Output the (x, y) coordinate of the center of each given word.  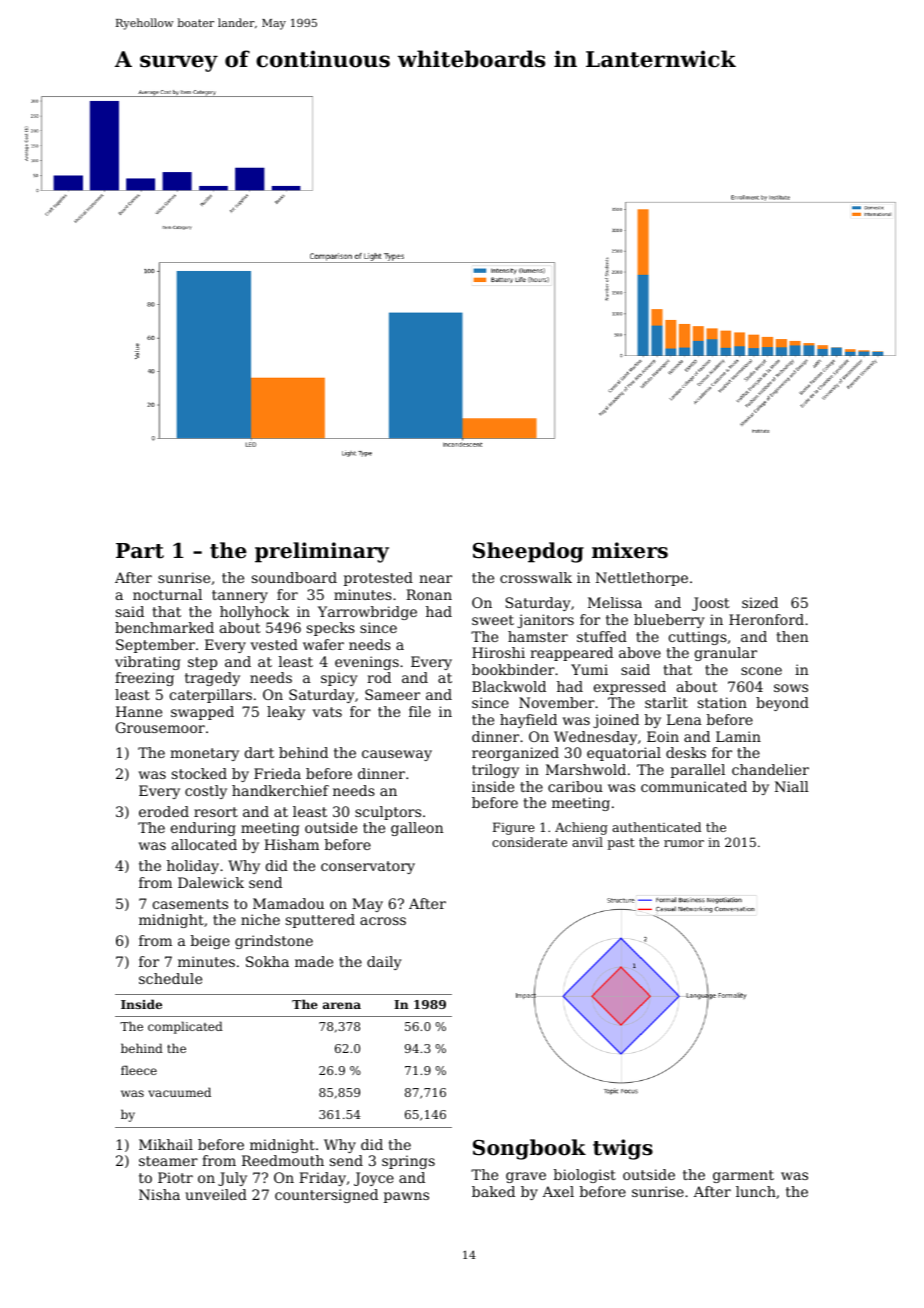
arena (342, 1005)
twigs (623, 1149)
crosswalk (536, 577)
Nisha (159, 1194)
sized (760, 602)
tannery (240, 596)
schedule (170, 978)
